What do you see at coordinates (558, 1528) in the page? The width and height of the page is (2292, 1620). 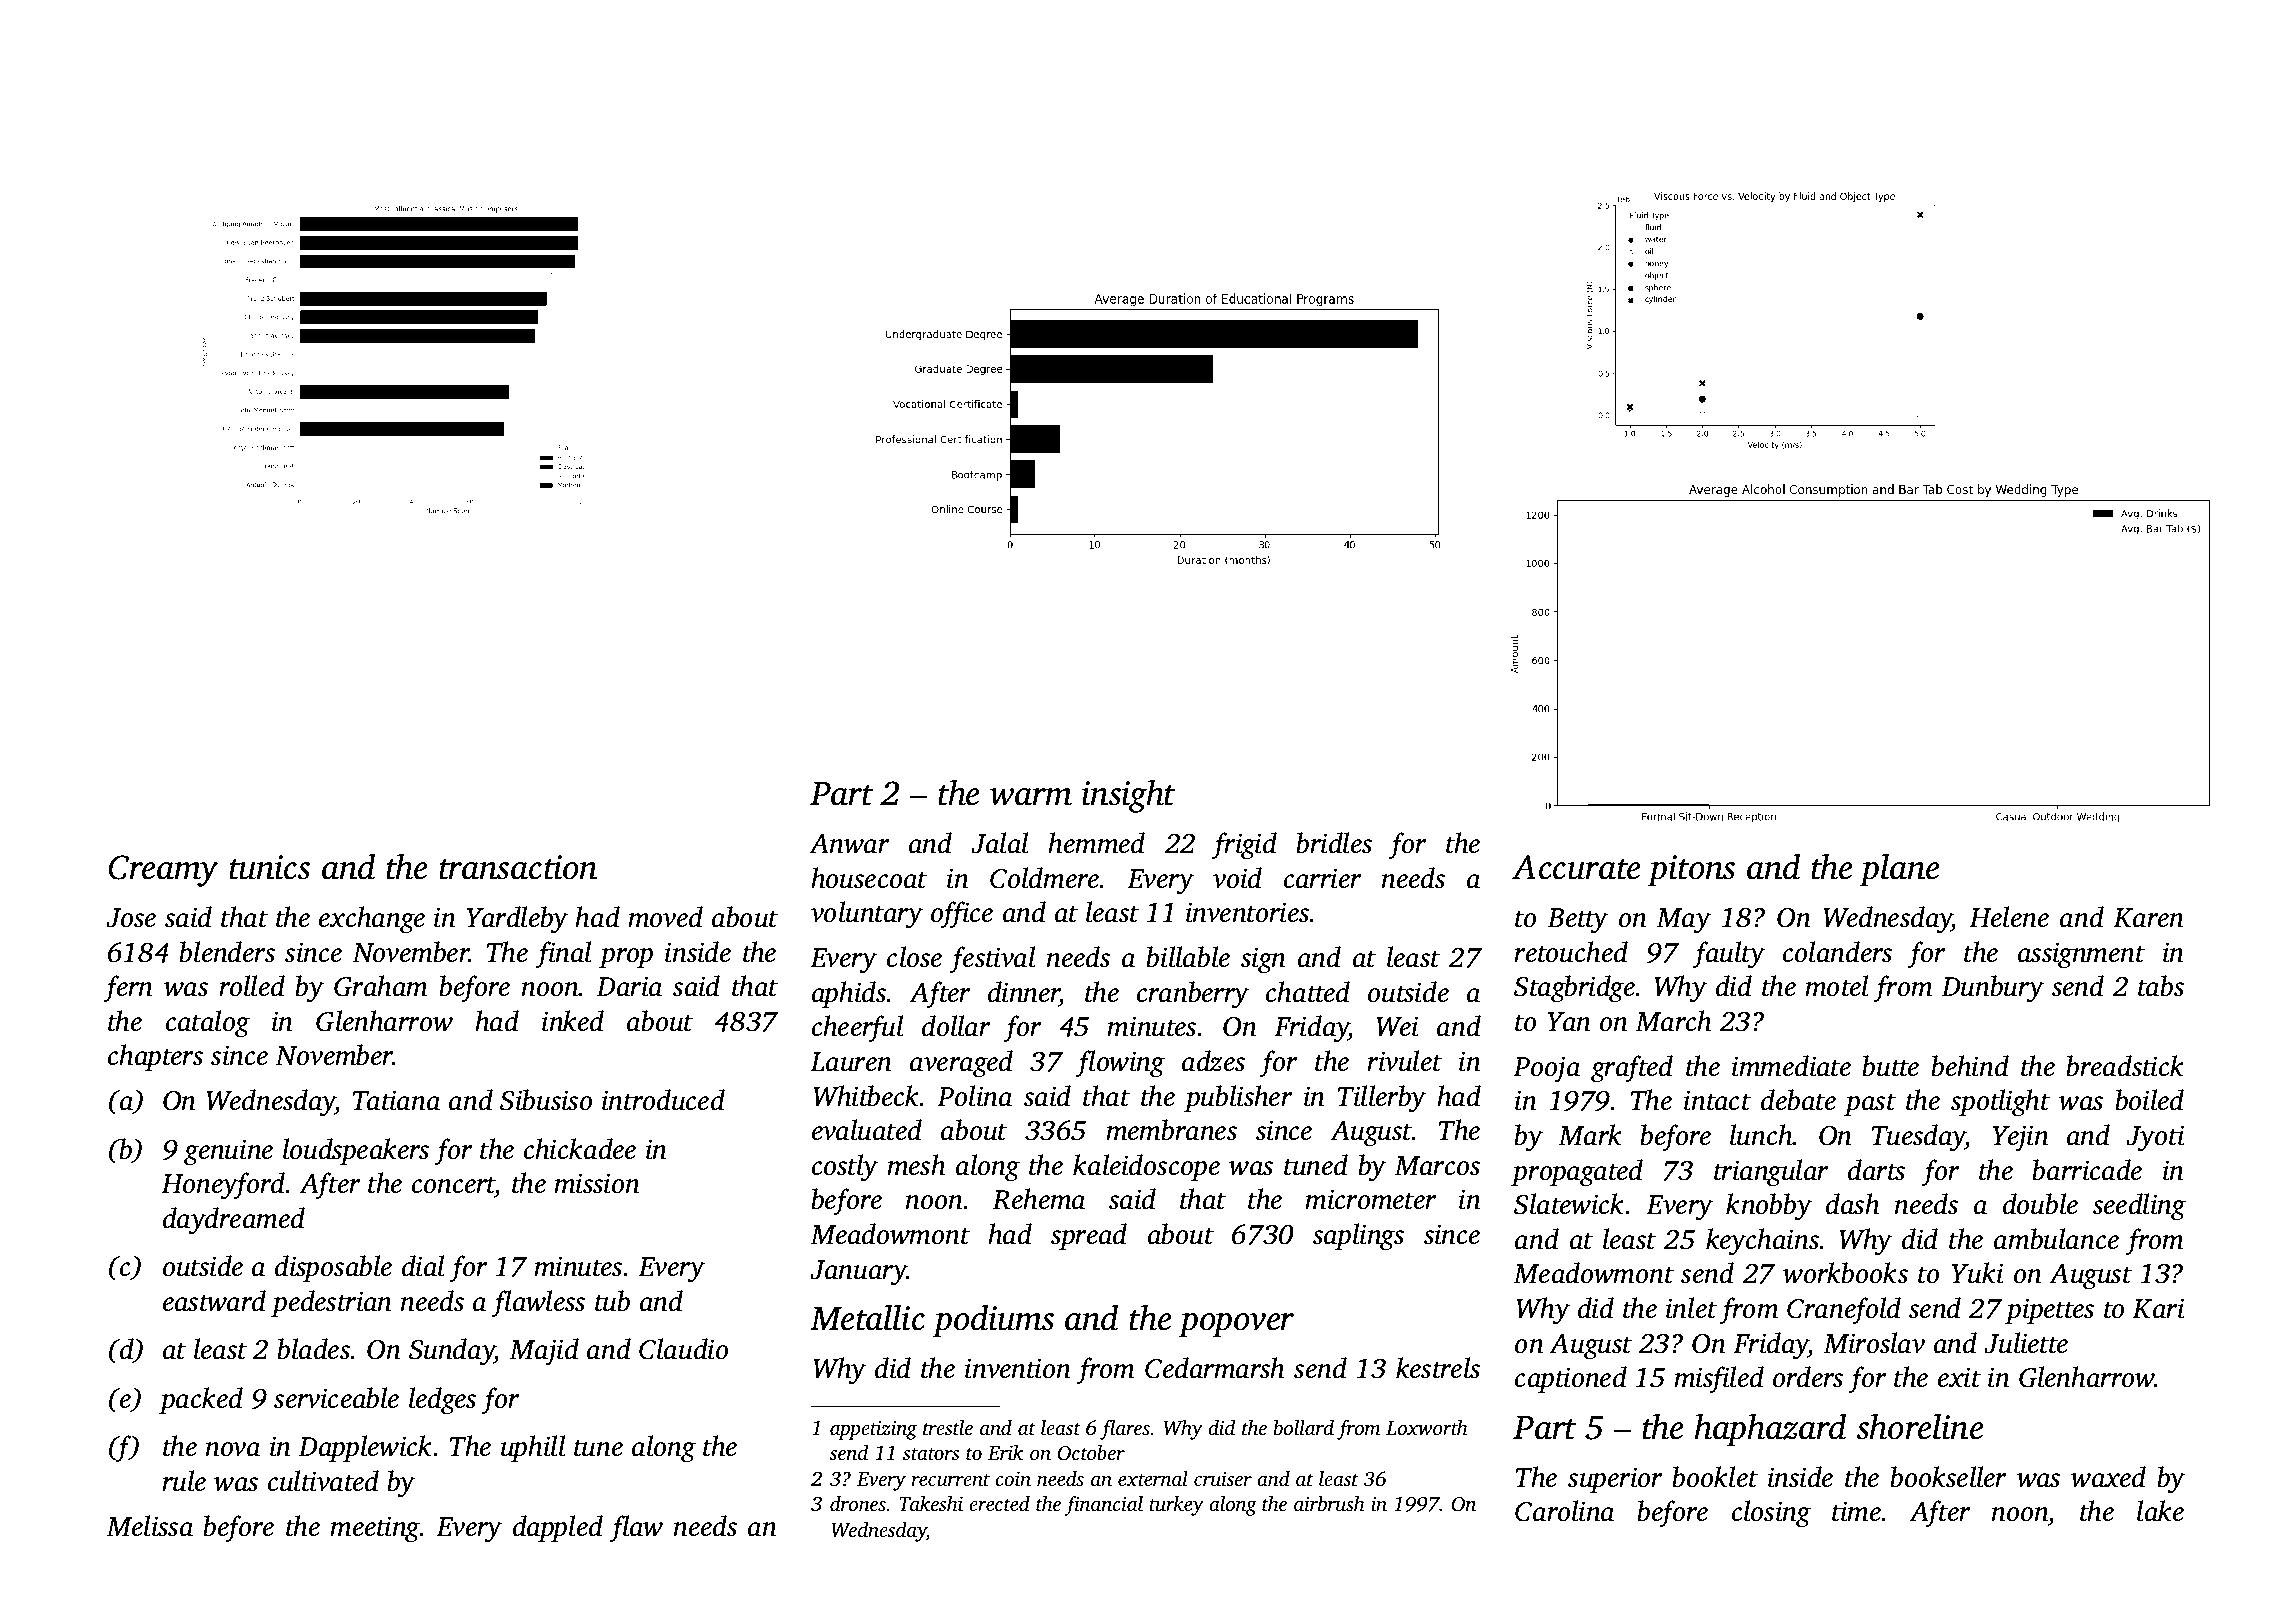 I see `dappled` at bounding box center [558, 1528].
